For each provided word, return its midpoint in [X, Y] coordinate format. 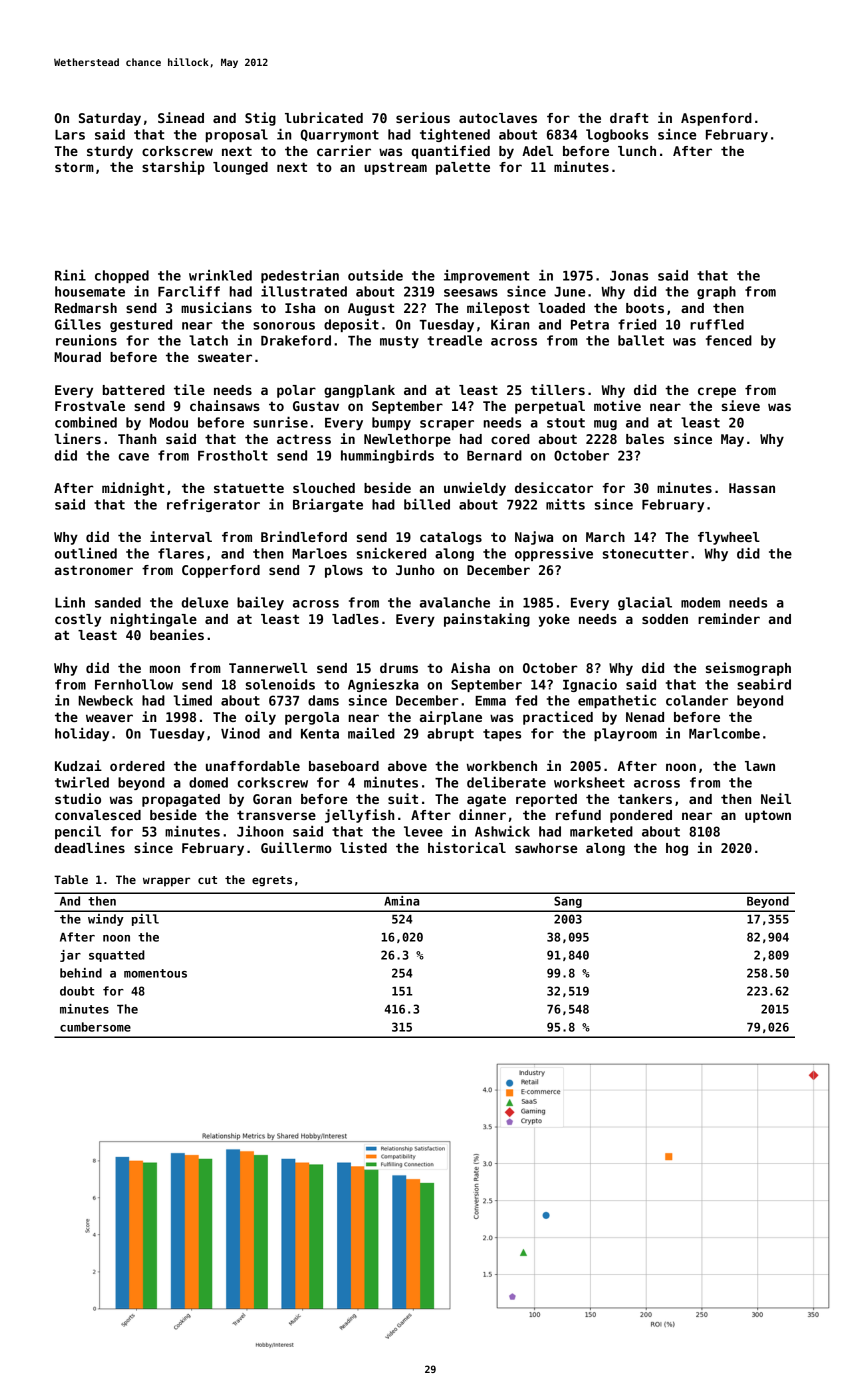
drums [399, 668]
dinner [482, 814]
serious [423, 117]
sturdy [110, 152]
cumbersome [95, 1027]
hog [677, 849]
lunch [637, 151]
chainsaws [225, 405]
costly [78, 620]
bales [645, 439]
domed [208, 782]
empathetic [617, 701]
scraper [447, 425]
